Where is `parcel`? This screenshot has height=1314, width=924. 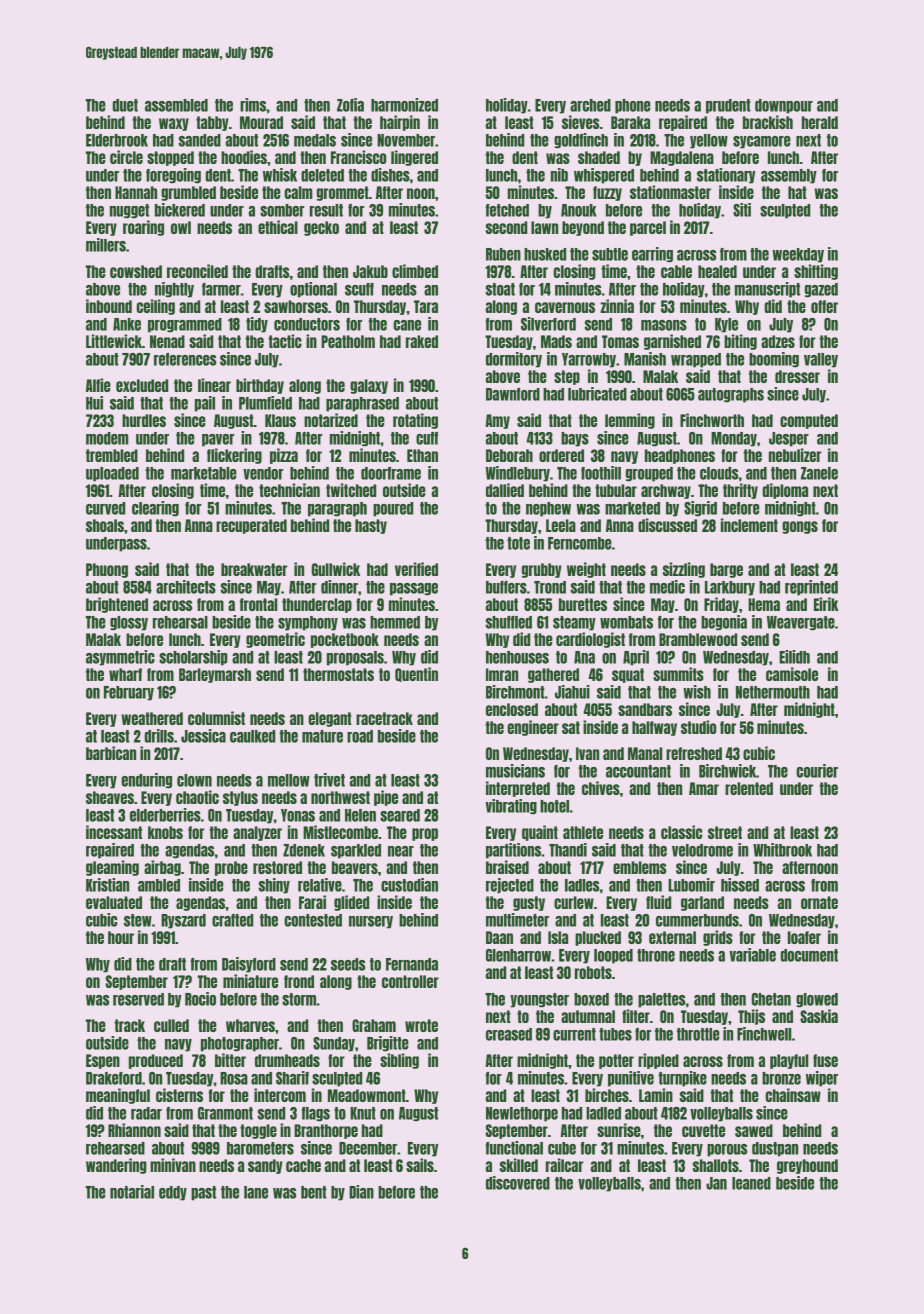
parcel is located at coordinates (648, 228).
